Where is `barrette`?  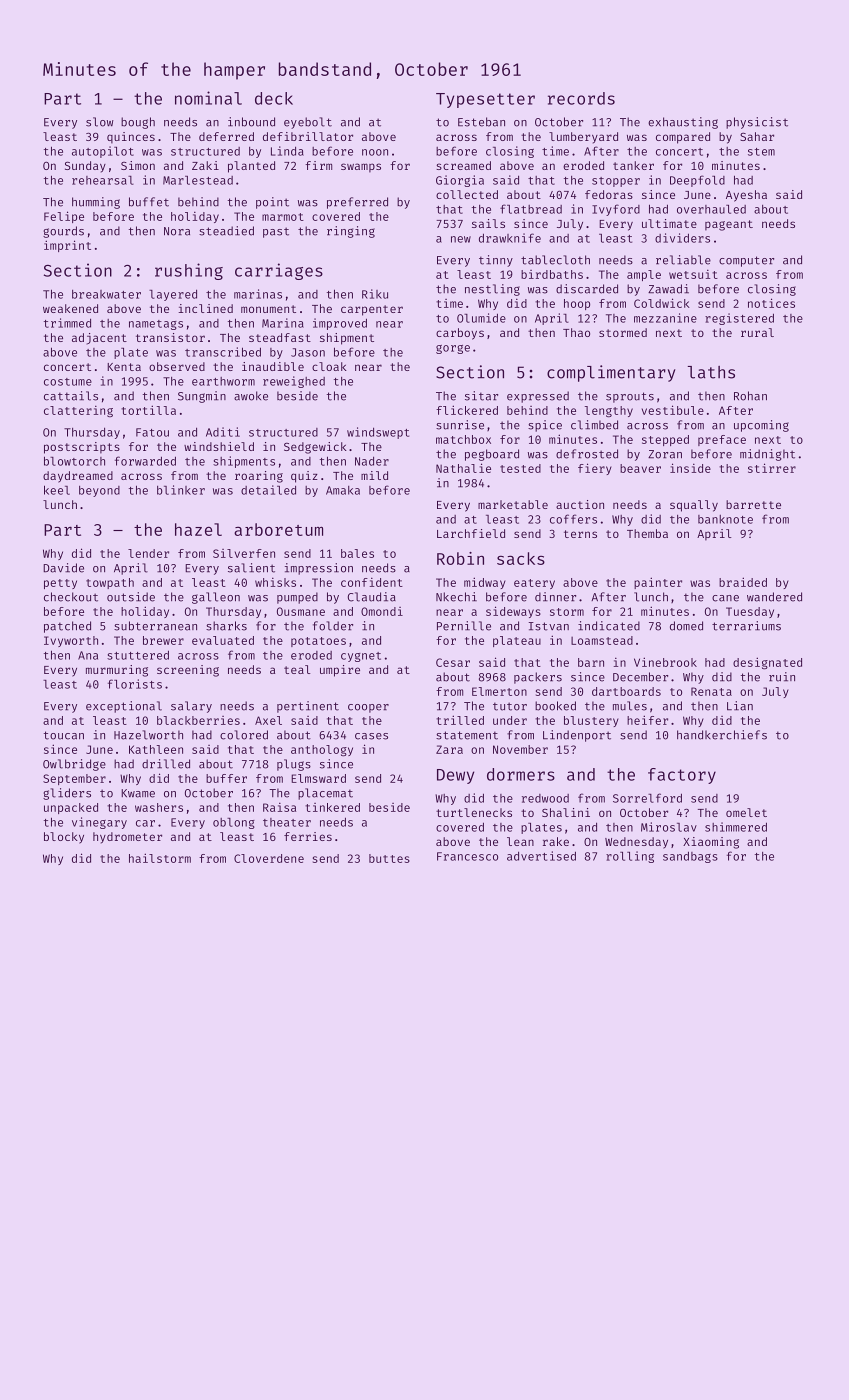
barrette is located at coordinates (753, 504).
